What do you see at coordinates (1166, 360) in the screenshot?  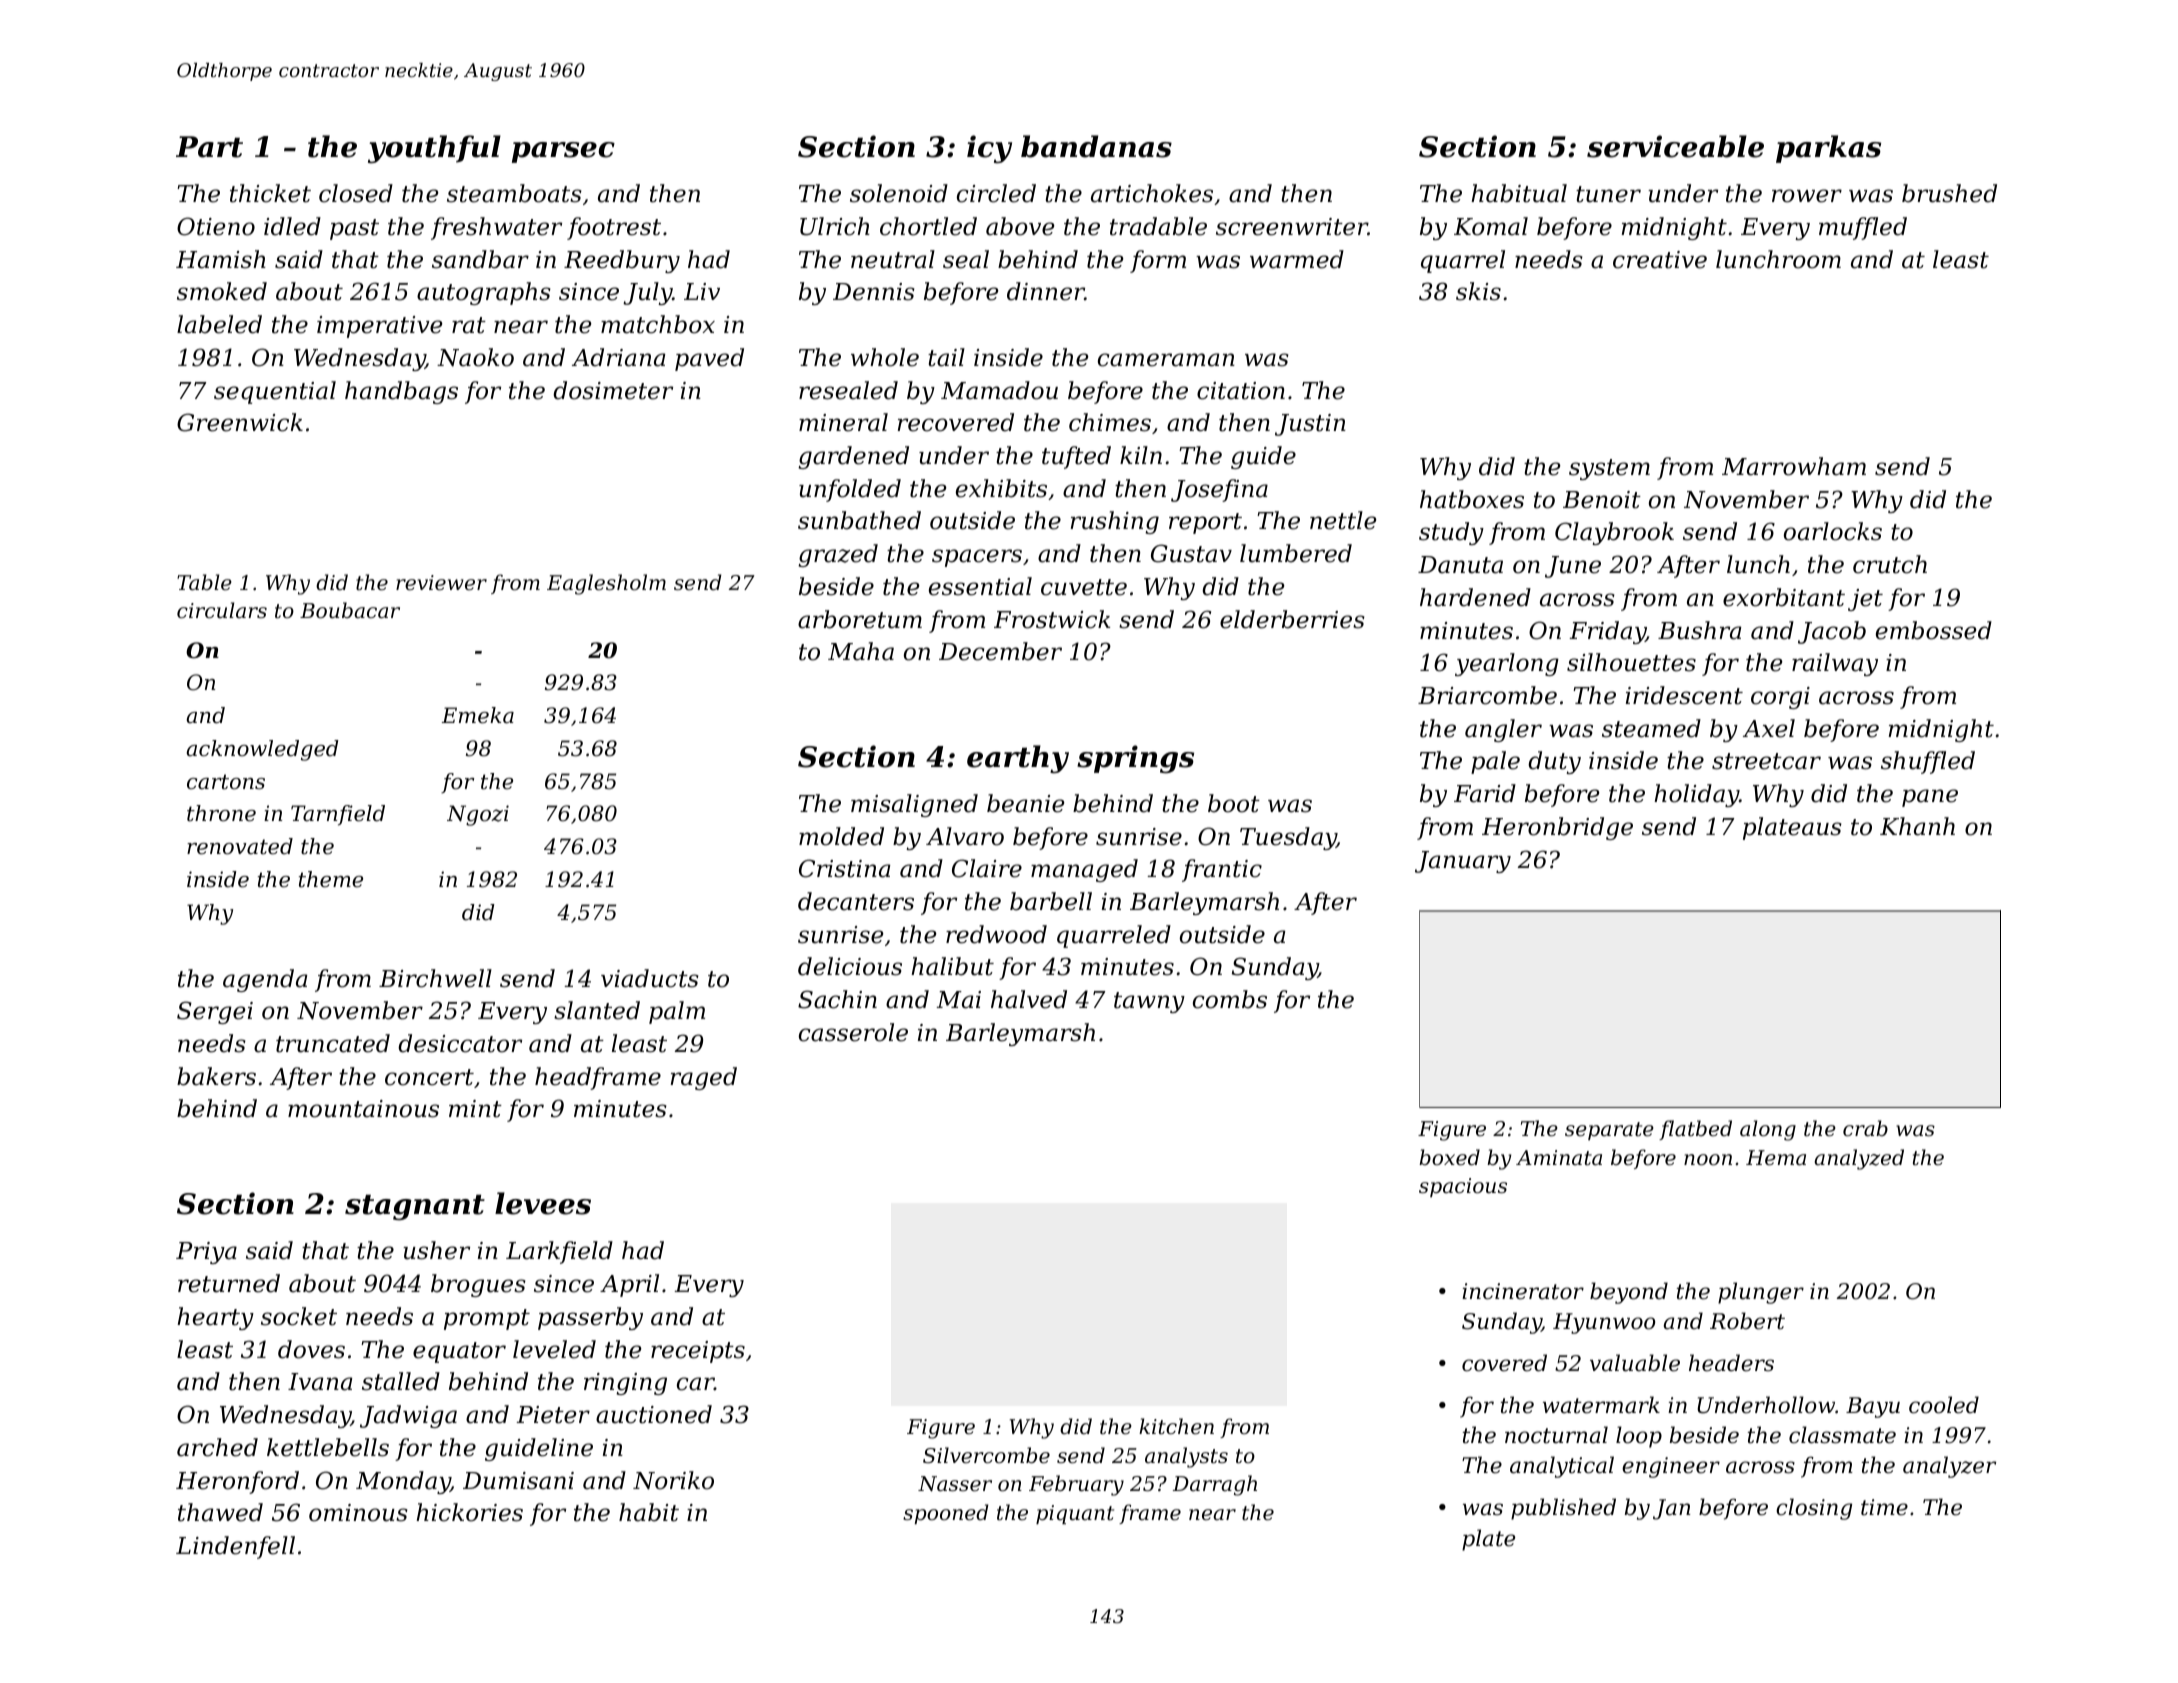 I see `cameraman` at bounding box center [1166, 360].
